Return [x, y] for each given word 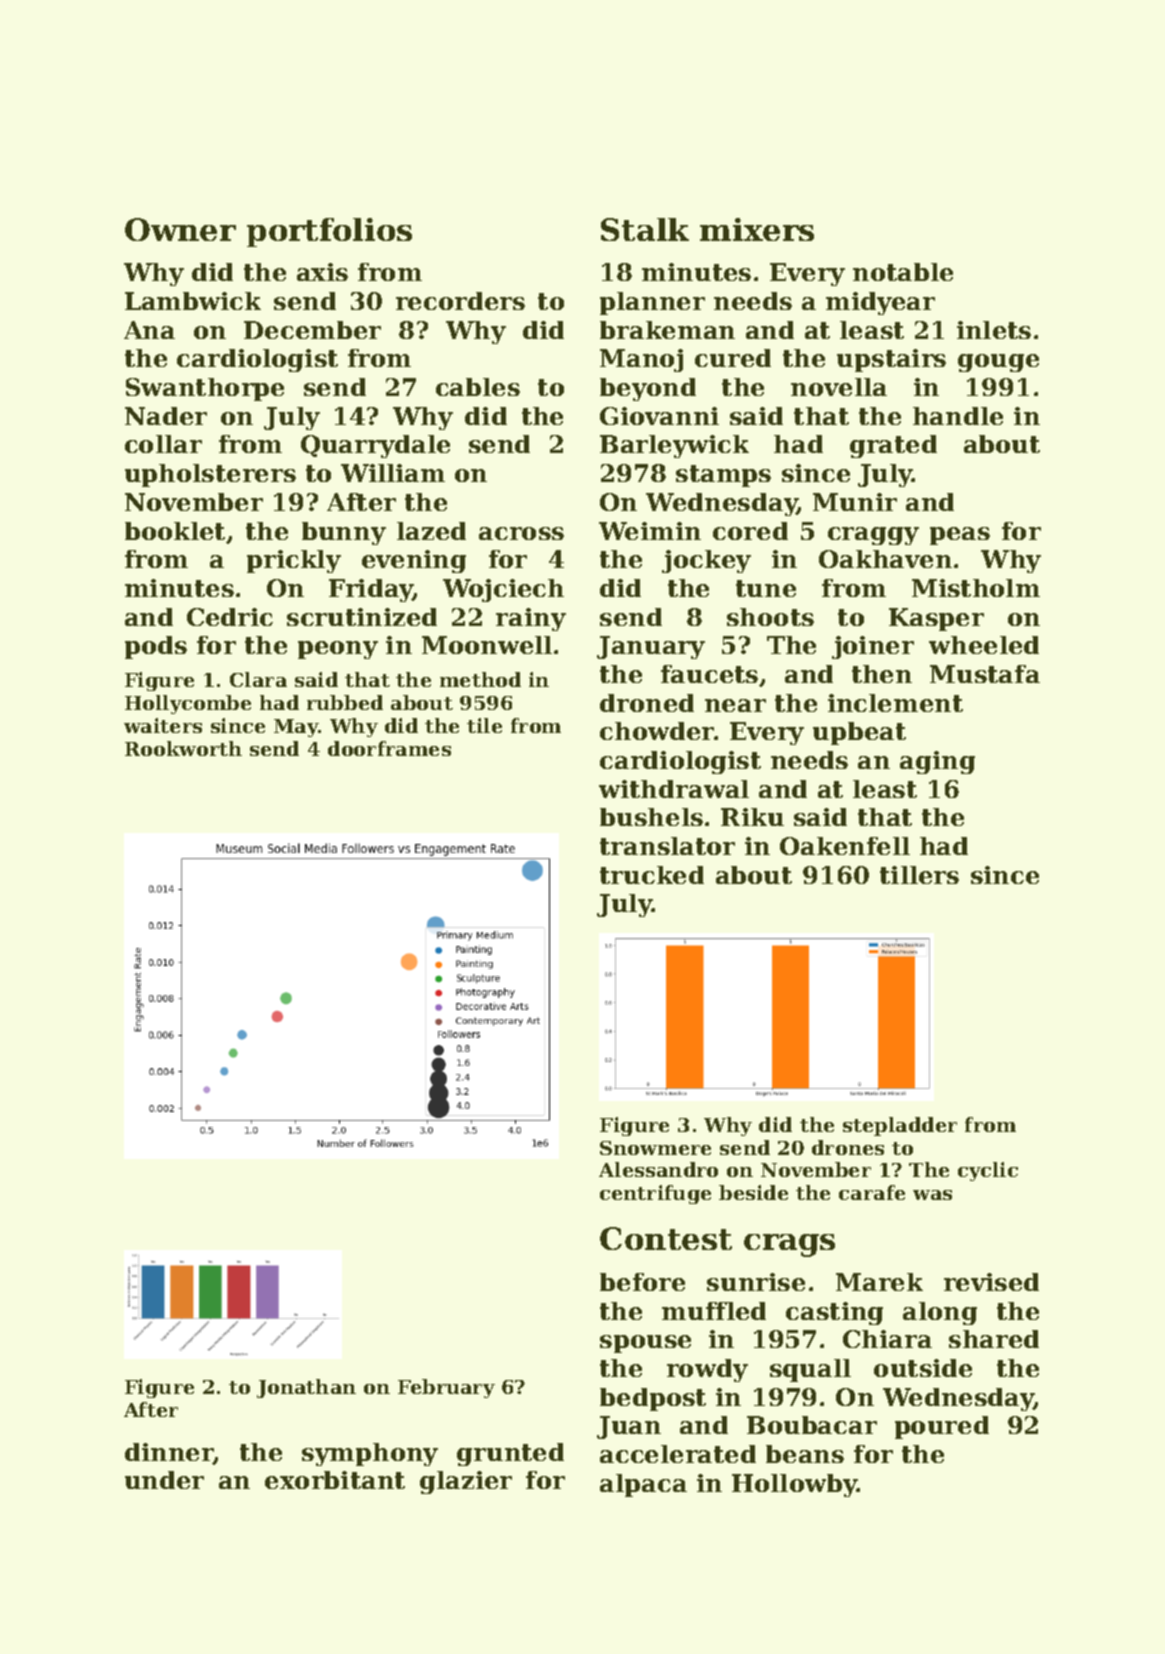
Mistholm [976, 588]
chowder [657, 731]
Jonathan [306, 1388]
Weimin [650, 531]
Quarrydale [375, 446]
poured [942, 1427]
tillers [919, 875]
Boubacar [812, 1425]
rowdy [707, 1370]
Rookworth [183, 748]
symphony [370, 1454]
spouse [645, 1344]
